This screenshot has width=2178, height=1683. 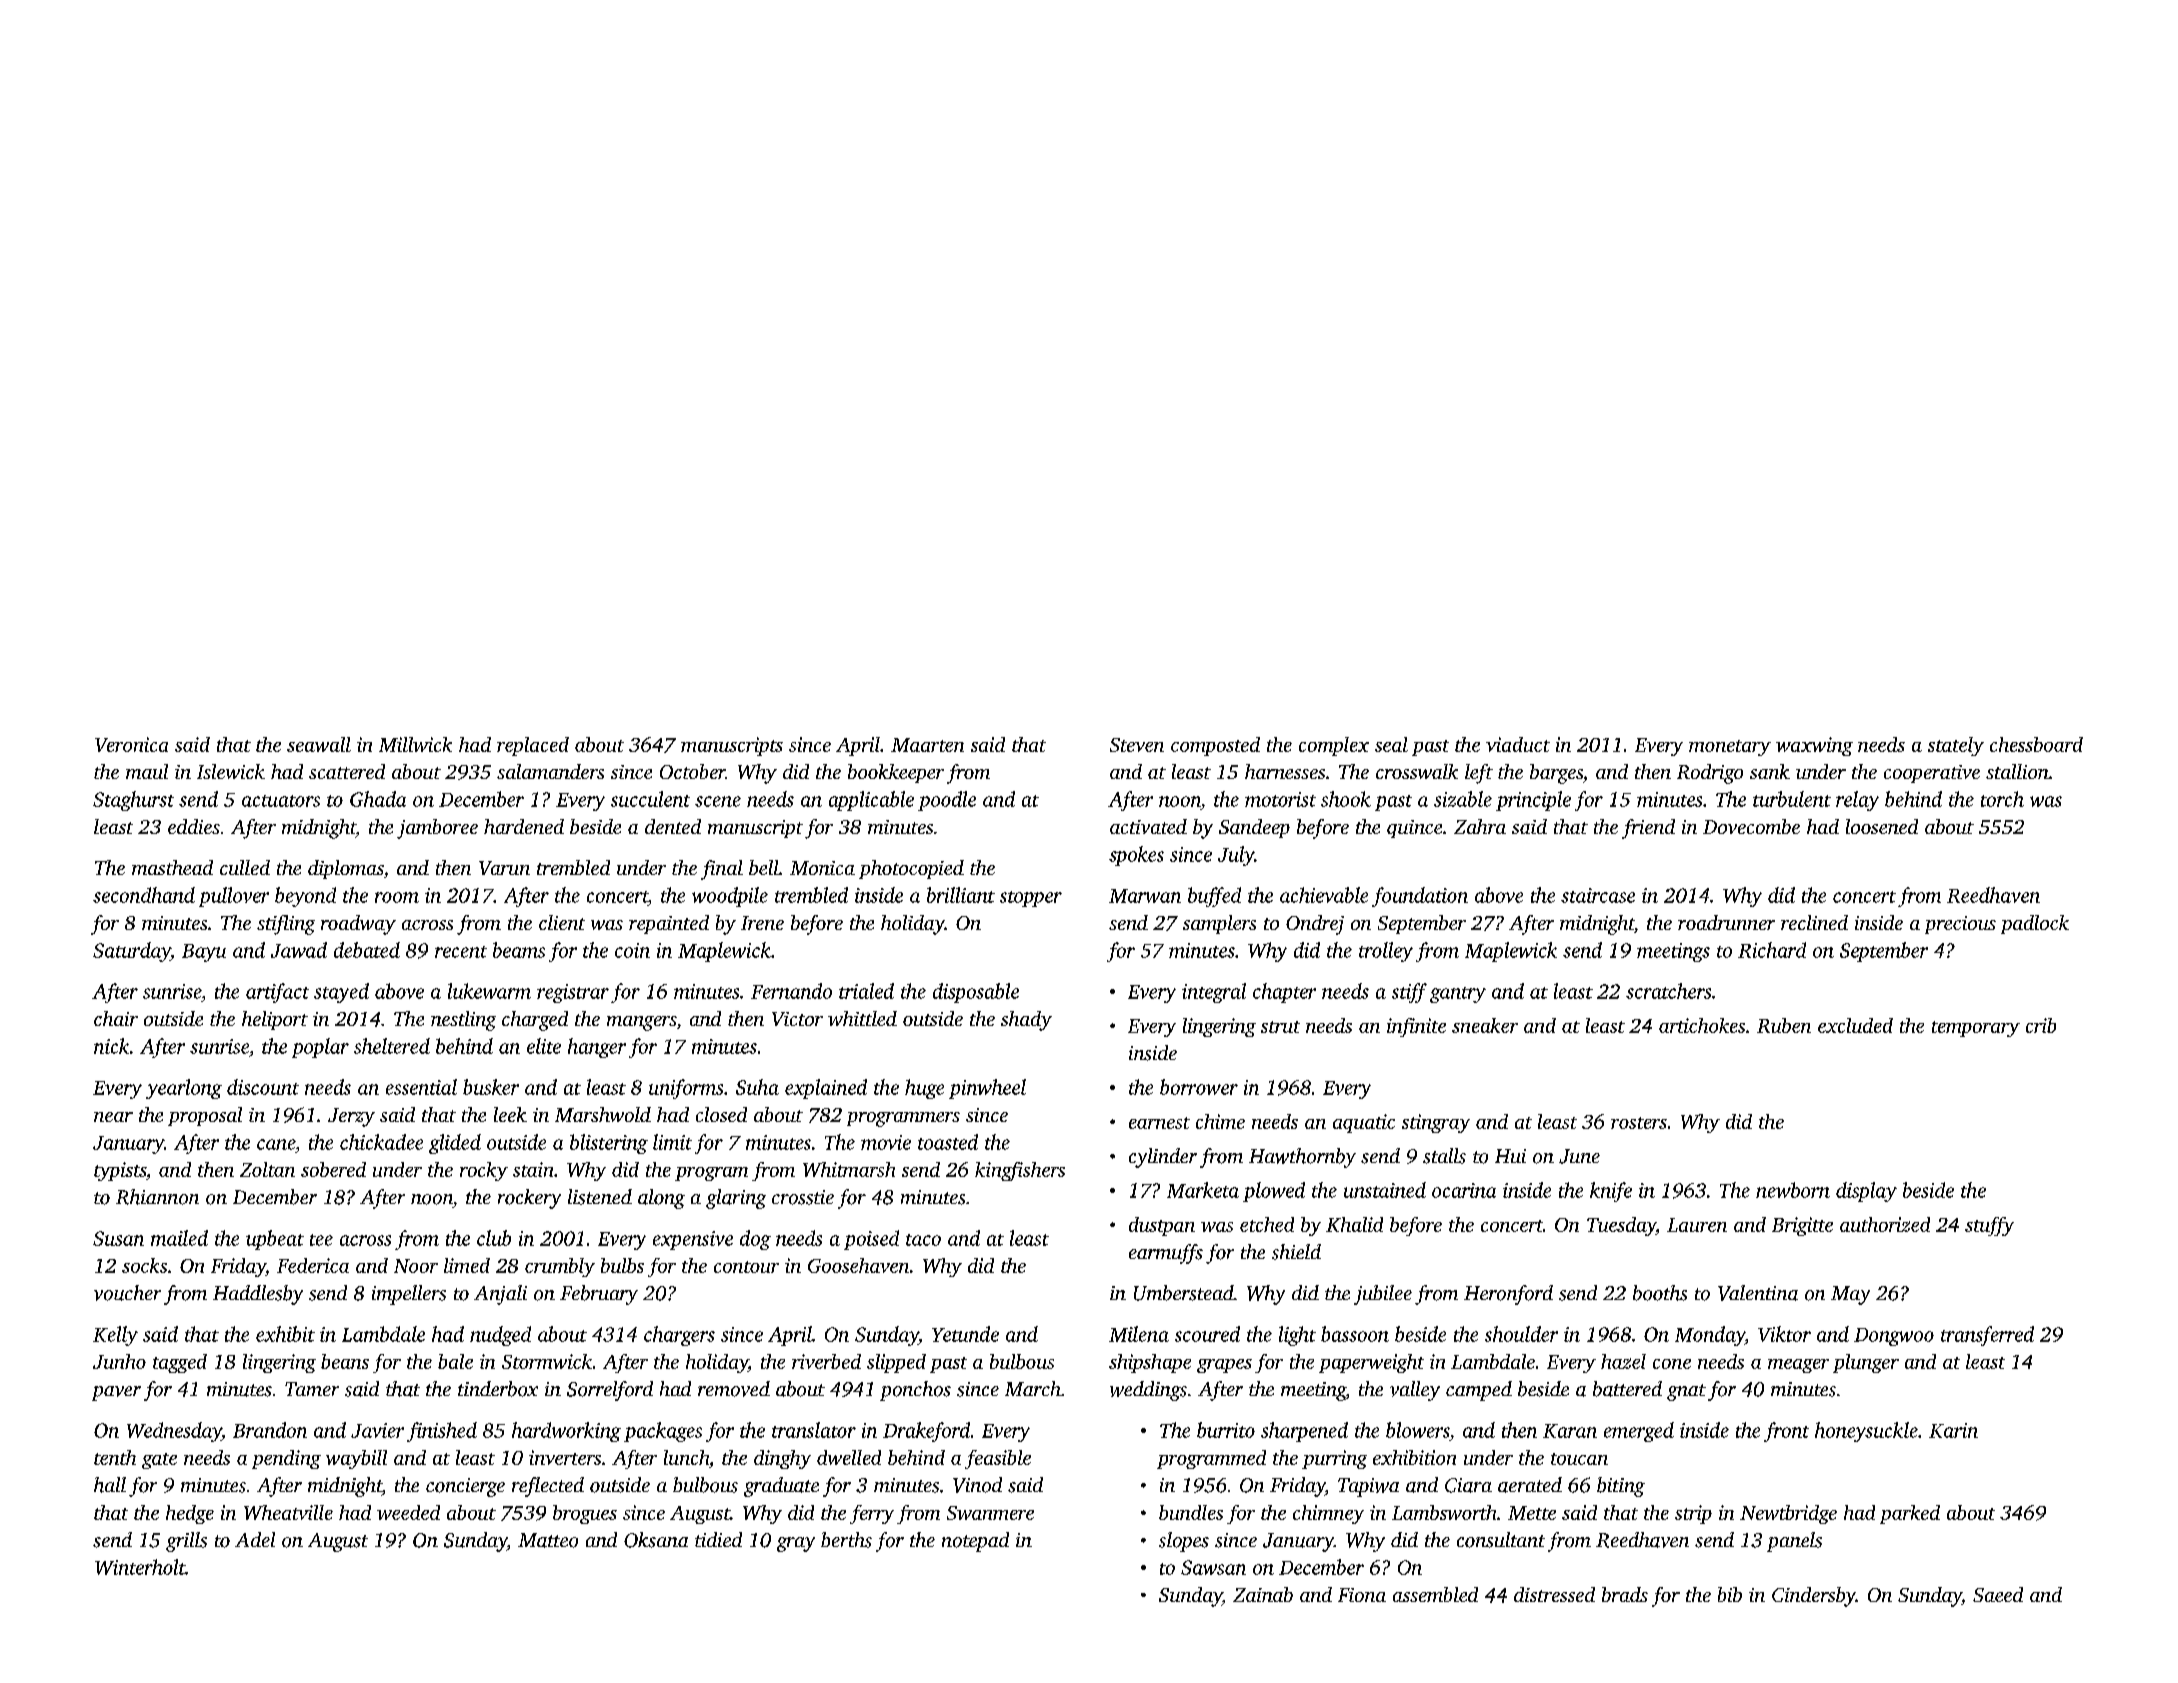 What do you see at coordinates (1480, 826) in the screenshot?
I see `Zahra` at bounding box center [1480, 826].
